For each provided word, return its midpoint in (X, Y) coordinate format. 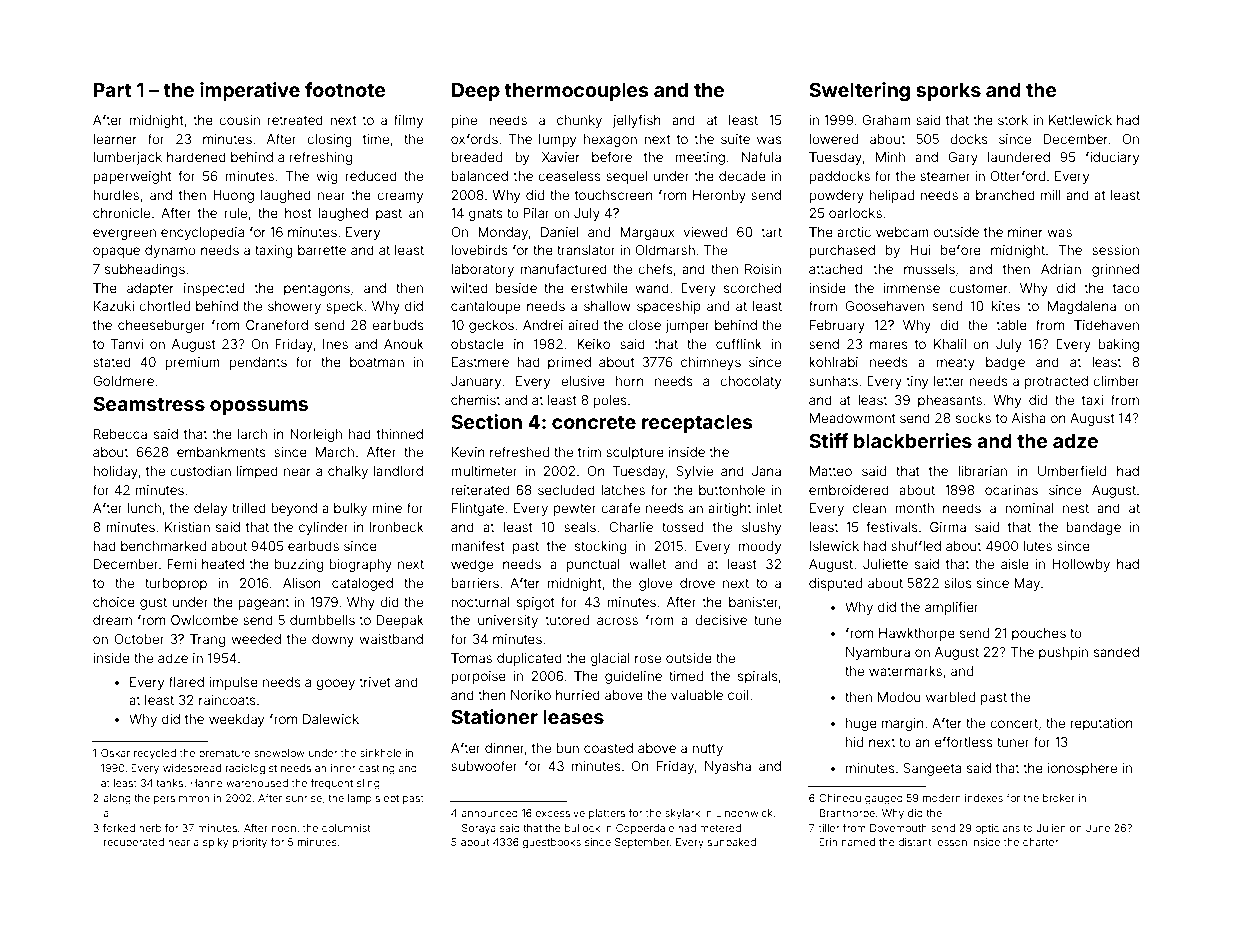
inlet (769, 508)
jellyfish (637, 121)
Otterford (1017, 175)
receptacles (697, 424)
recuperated (134, 843)
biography (360, 565)
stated (112, 362)
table (1011, 325)
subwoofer (484, 765)
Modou (899, 697)
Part (113, 90)
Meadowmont (853, 418)
